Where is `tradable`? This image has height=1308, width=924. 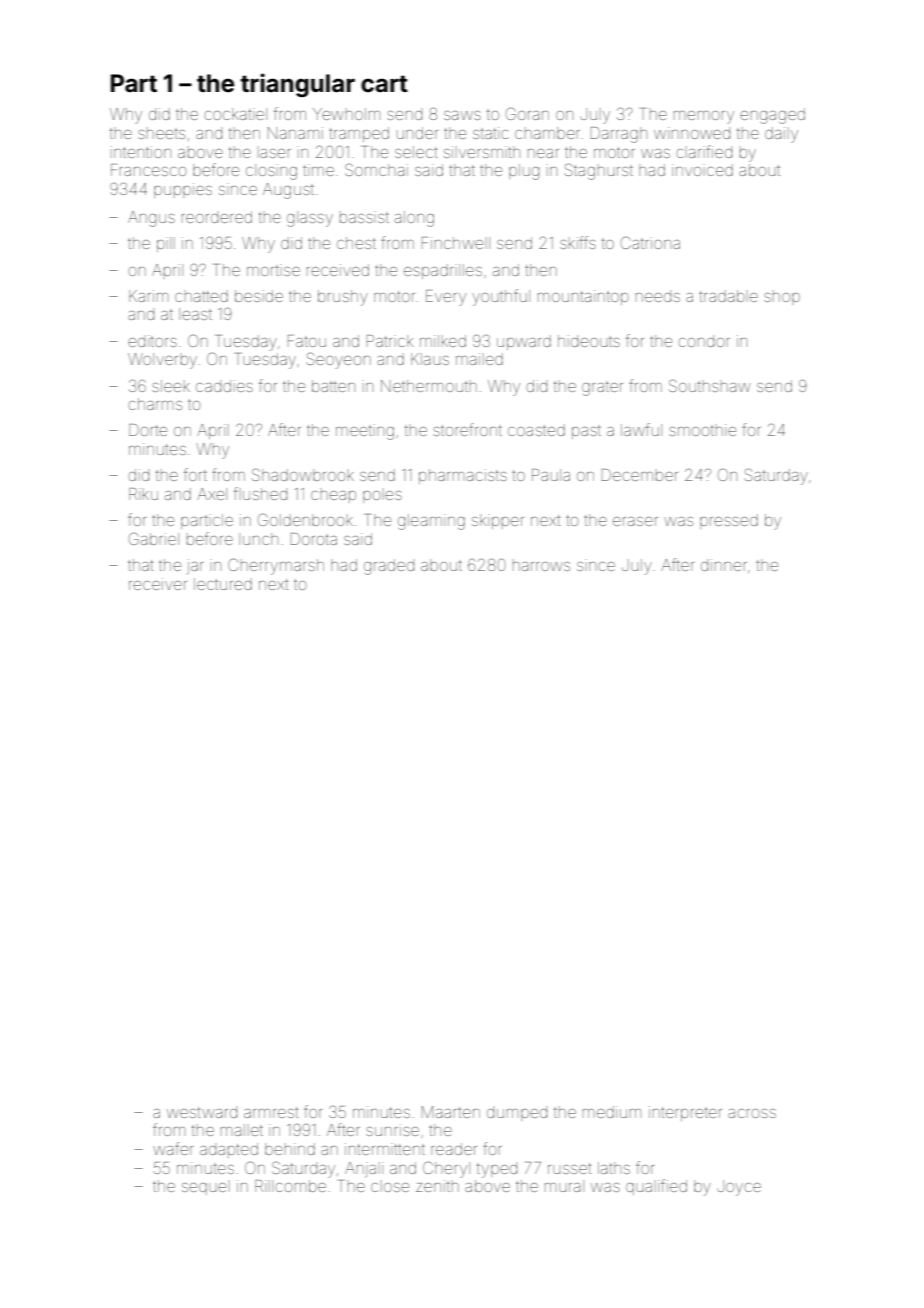
tradable is located at coordinates (728, 296).
